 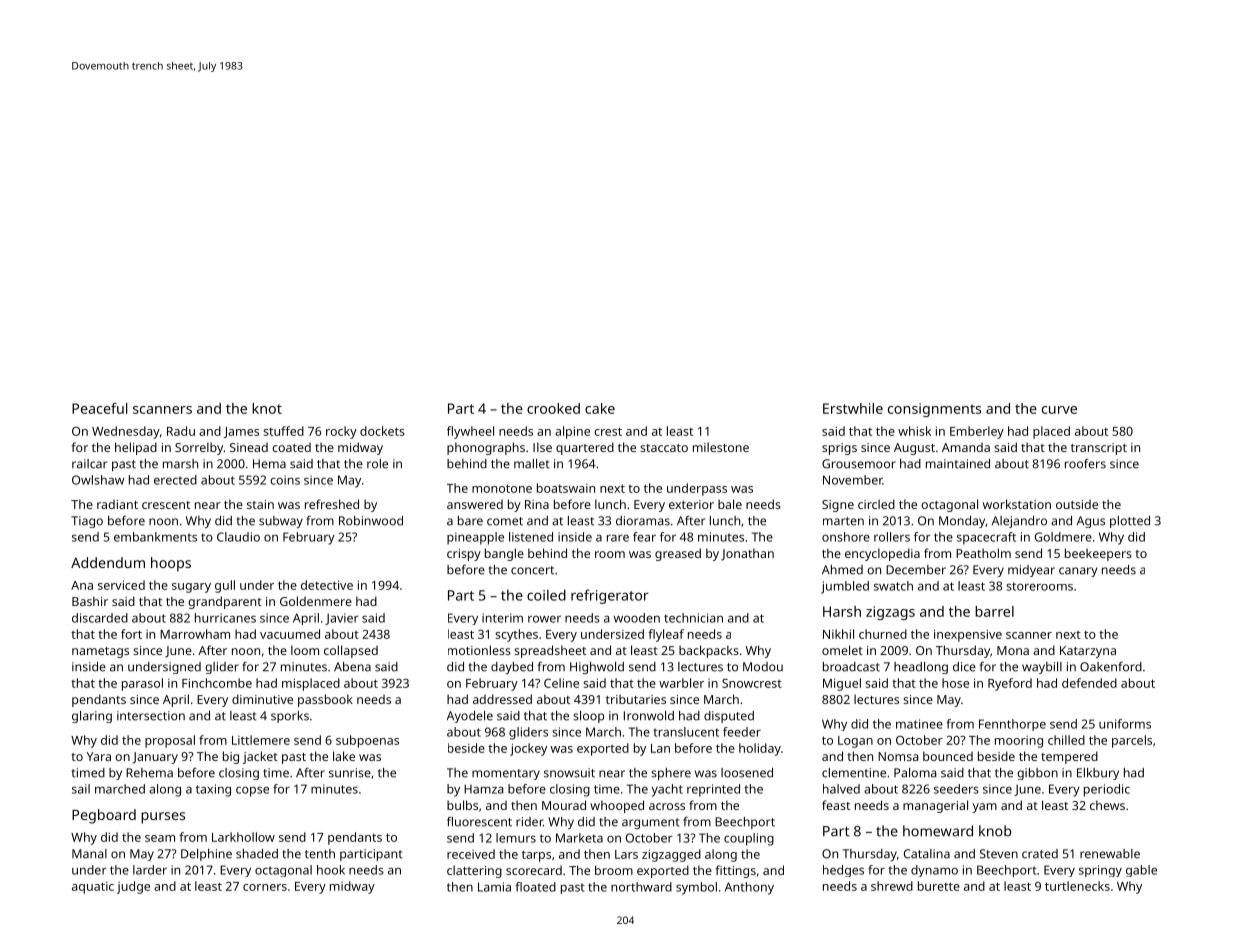 What do you see at coordinates (691, 504) in the page?
I see `exterior` at bounding box center [691, 504].
